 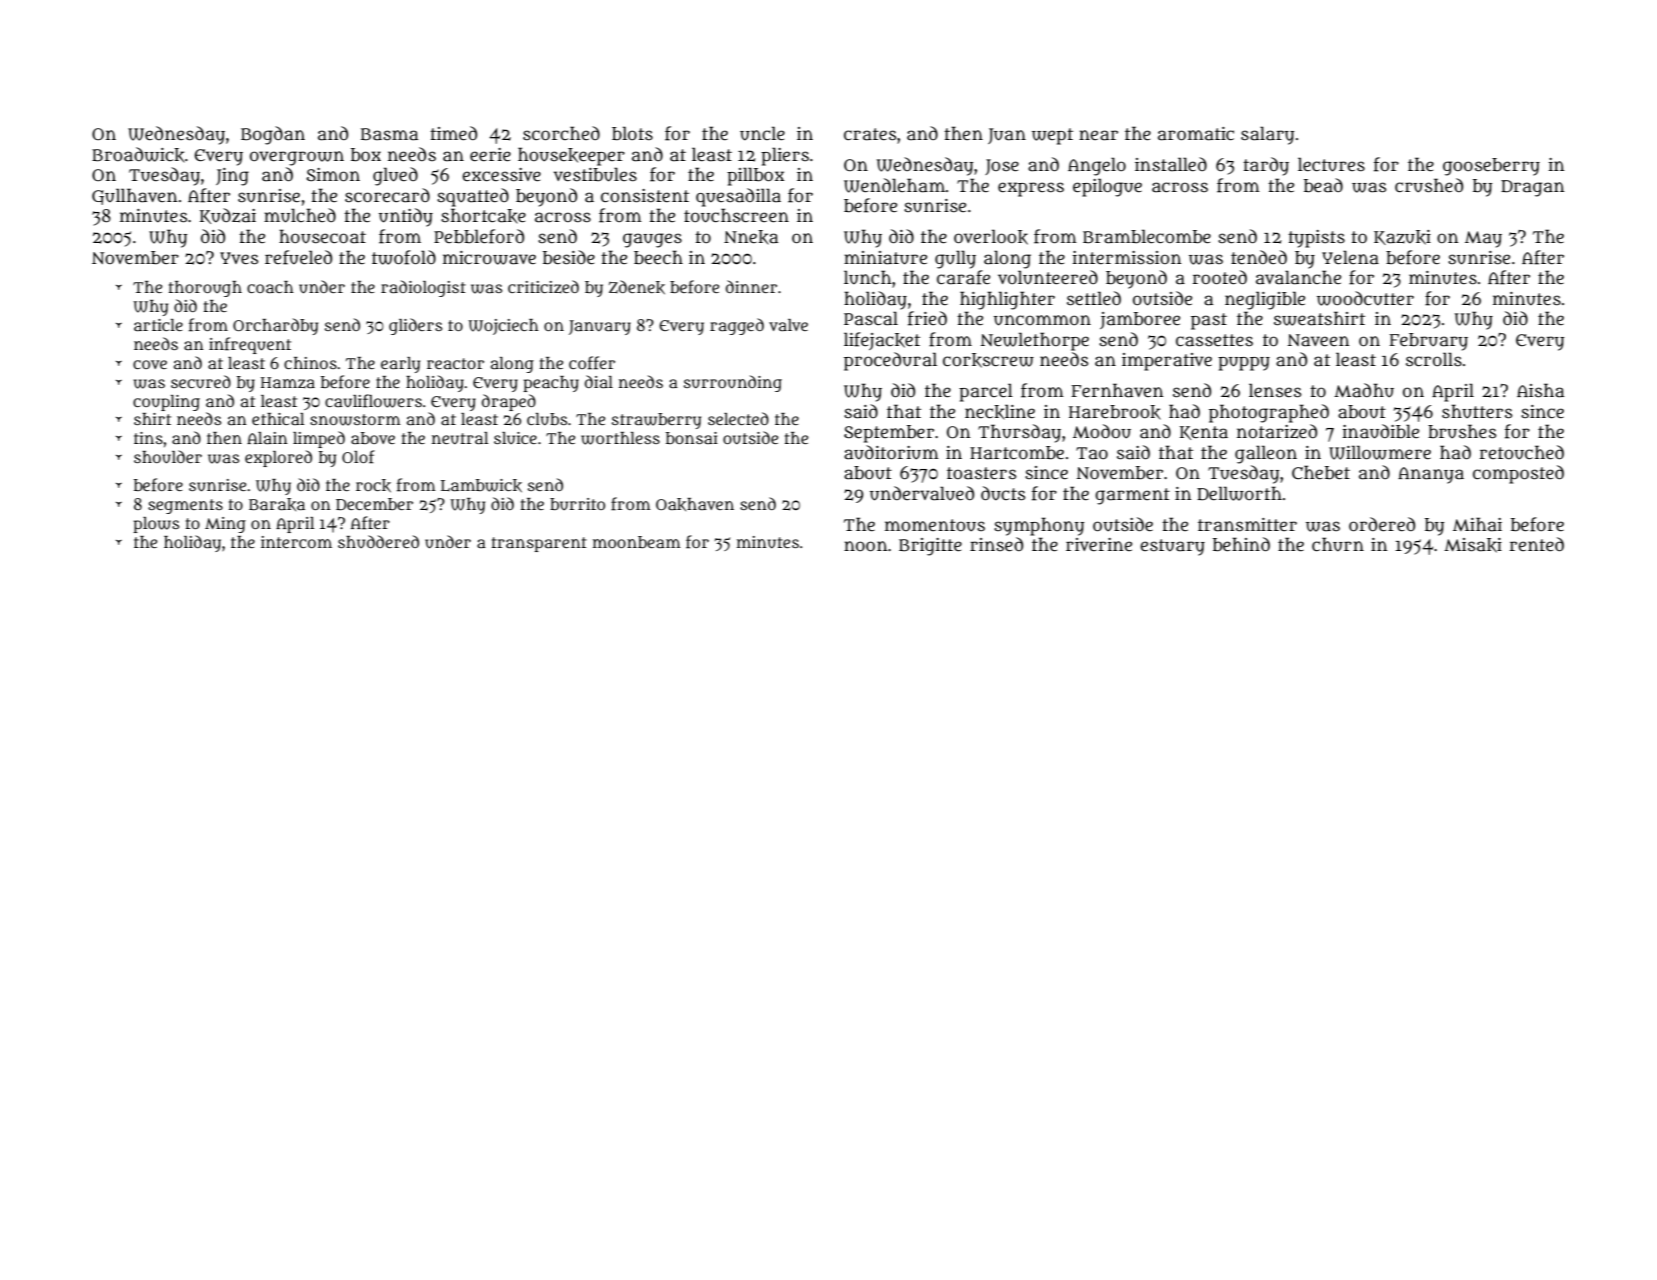 What do you see at coordinates (1365, 298) in the screenshot?
I see `woodcutter` at bounding box center [1365, 298].
